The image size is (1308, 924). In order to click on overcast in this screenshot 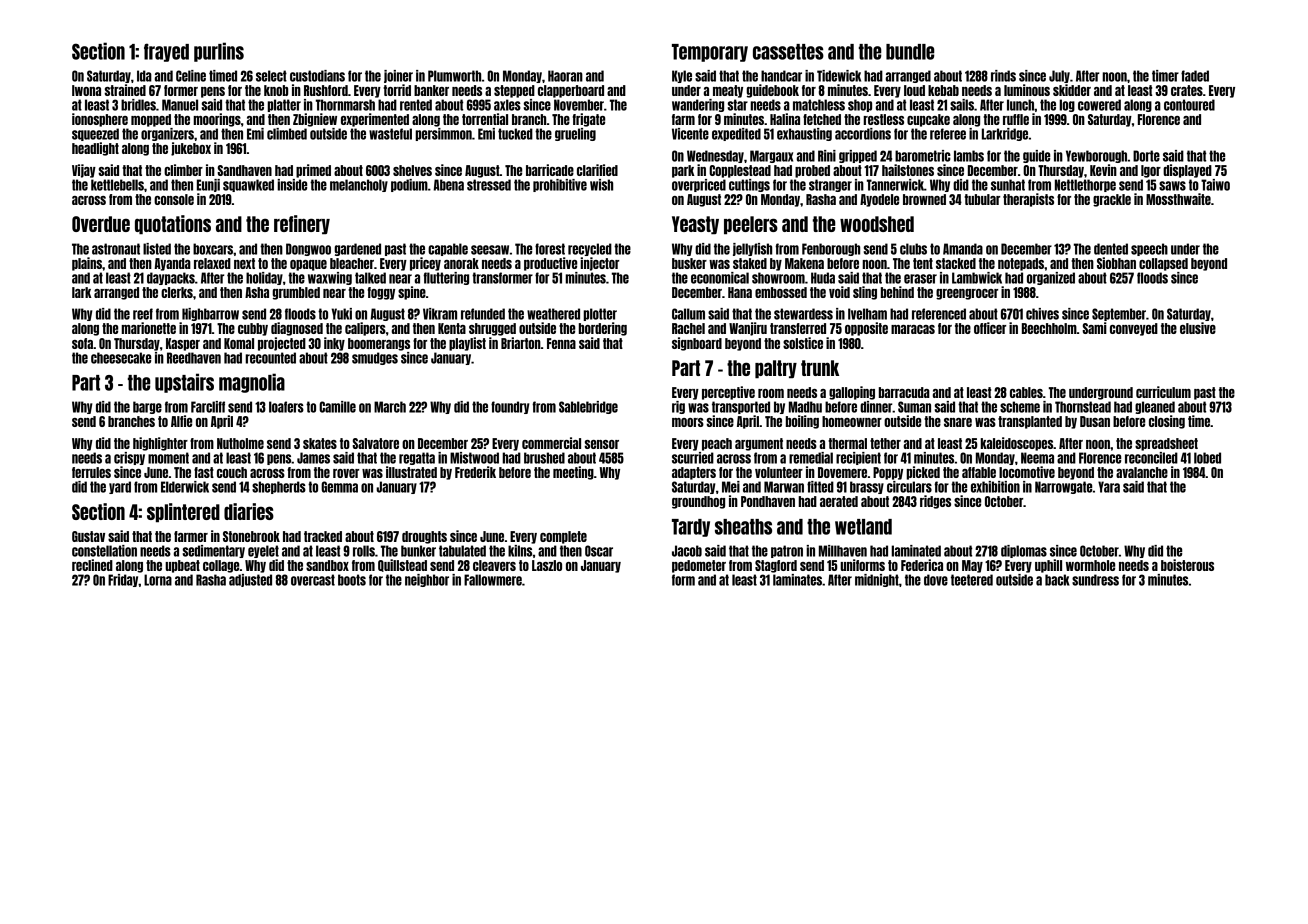, I will do `click(313, 580)`.
